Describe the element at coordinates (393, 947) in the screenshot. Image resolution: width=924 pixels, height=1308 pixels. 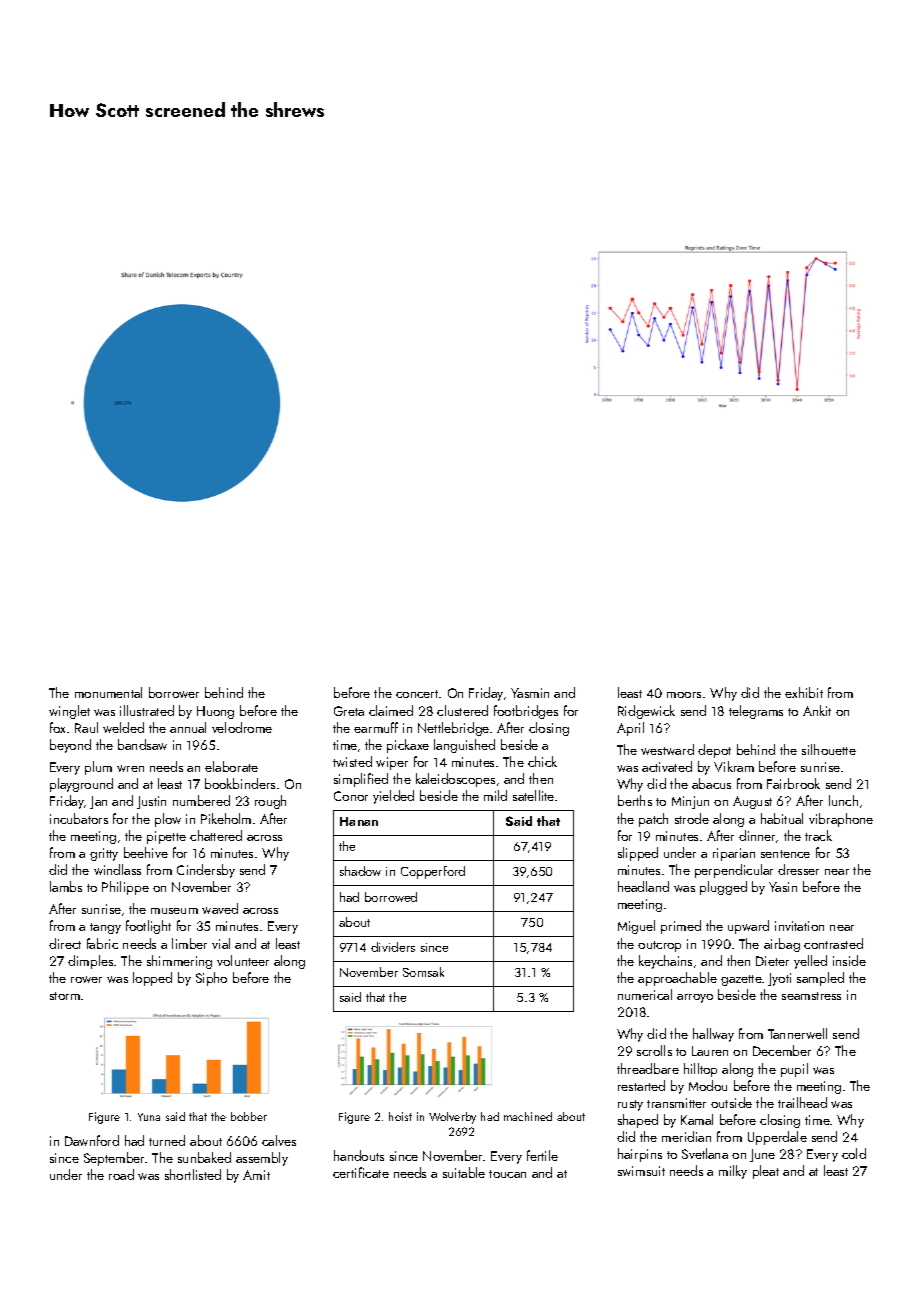
I see `dividers` at that location.
